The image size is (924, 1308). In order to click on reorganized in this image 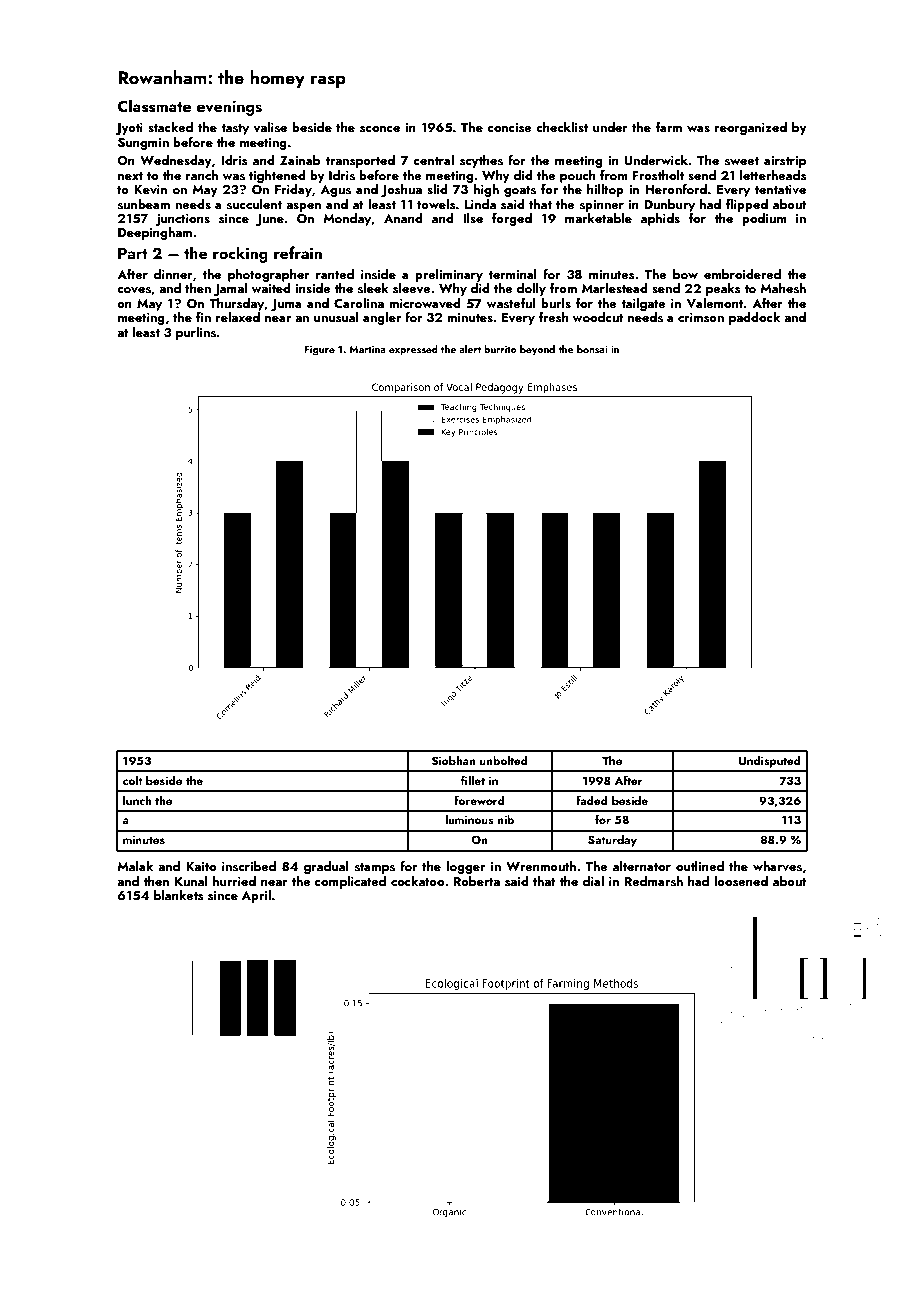, I will do `click(751, 128)`.
